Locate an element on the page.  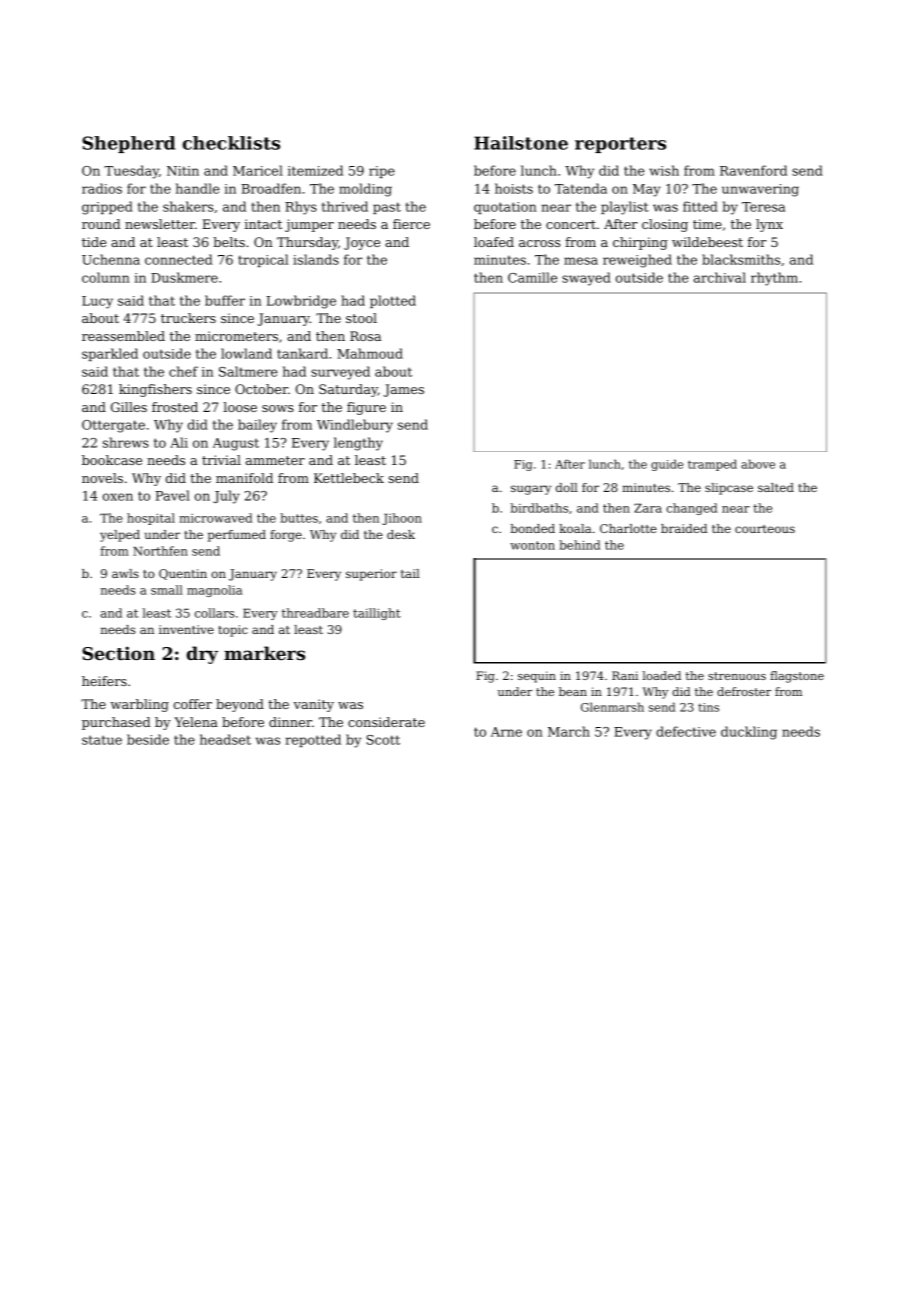
wildebeest is located at coordinates (707, 242).
